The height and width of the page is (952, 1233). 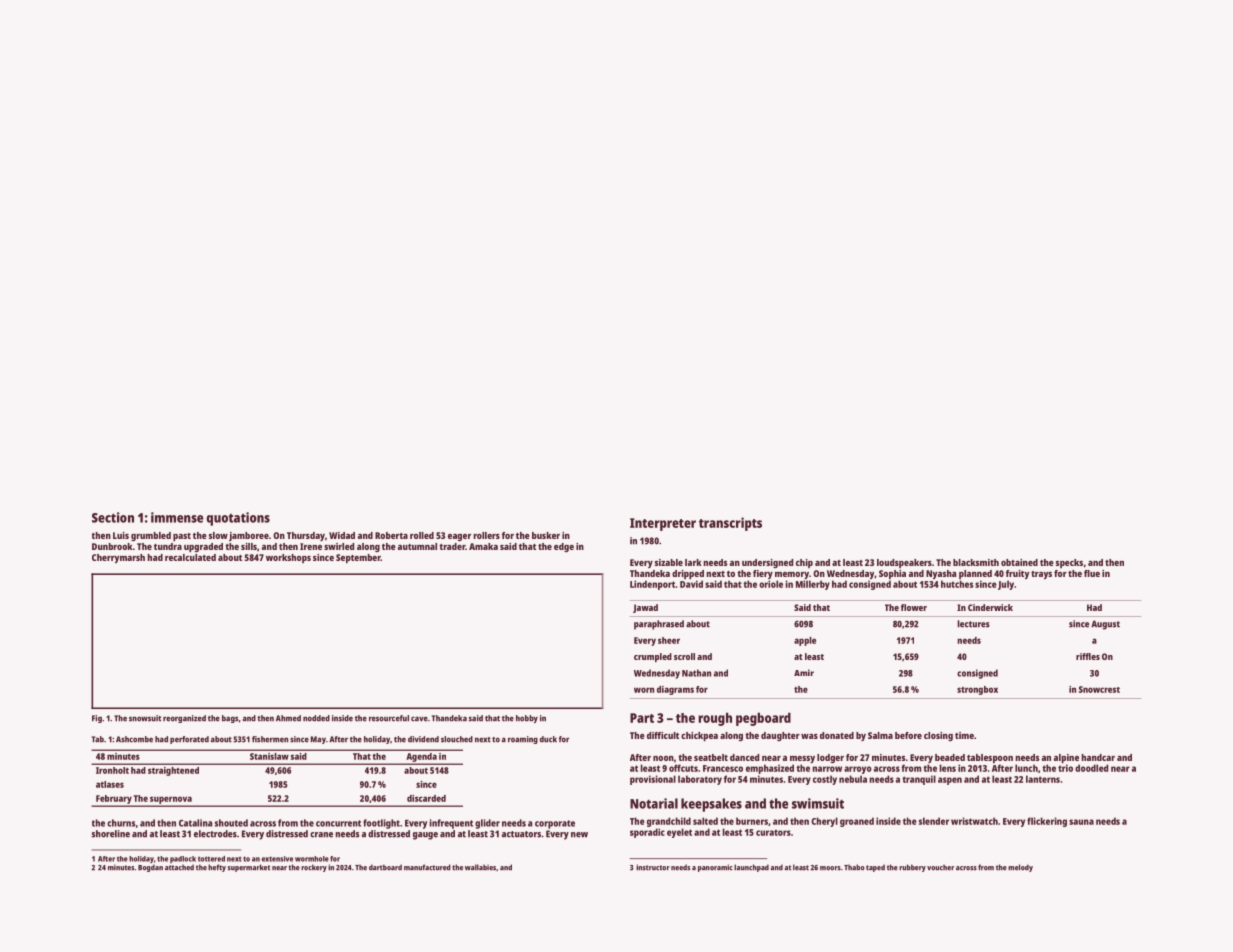 I want to click on Snowcrest, so click(x=1099, y=689).
